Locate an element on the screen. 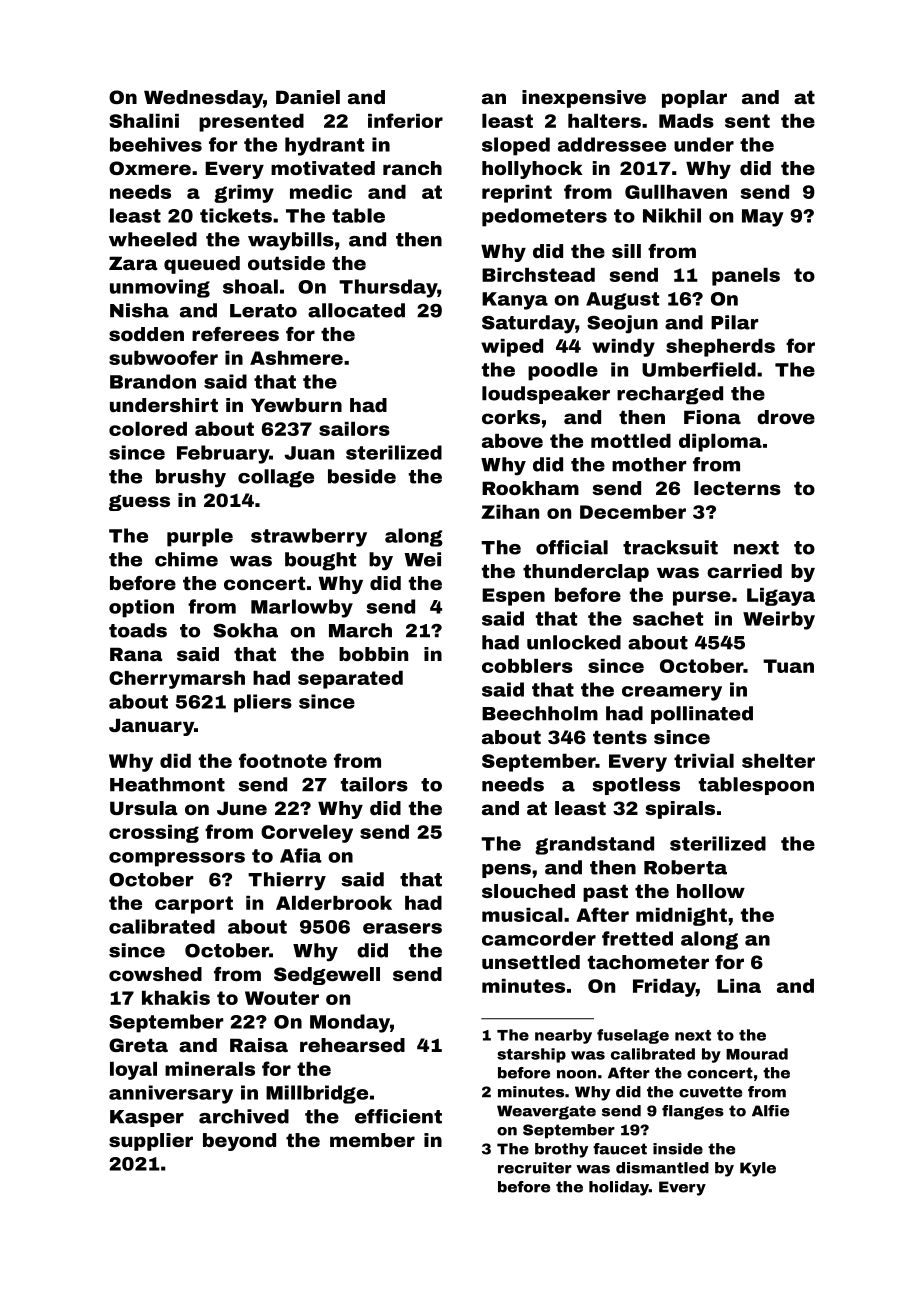 This screenshot has width=924, height=1311. mother is located at coordinates (649, 464).
